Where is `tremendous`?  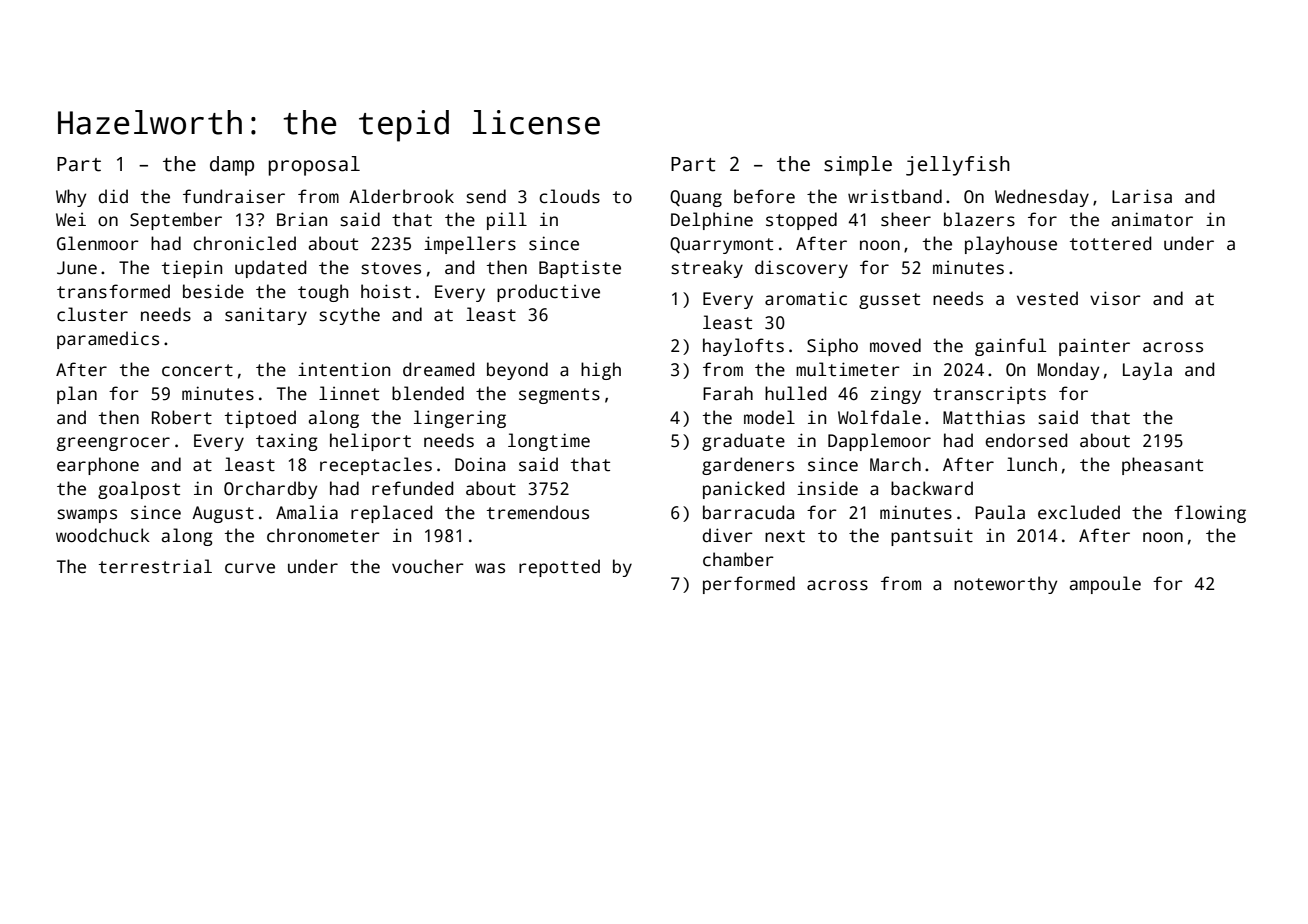
tremendous is located at coordinates (538, 512).
